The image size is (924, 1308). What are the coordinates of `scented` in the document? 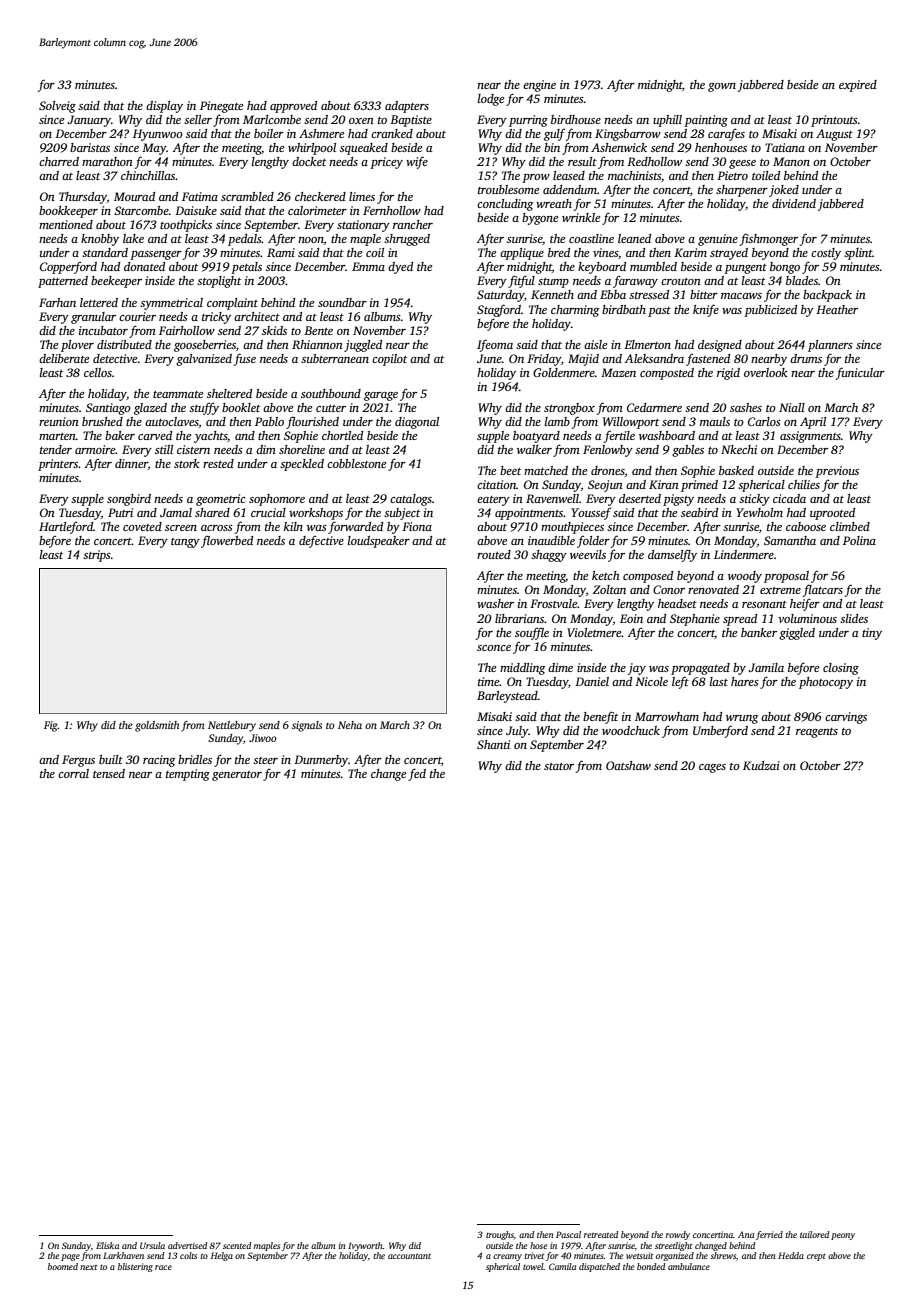 It's located at (237, 1245).
